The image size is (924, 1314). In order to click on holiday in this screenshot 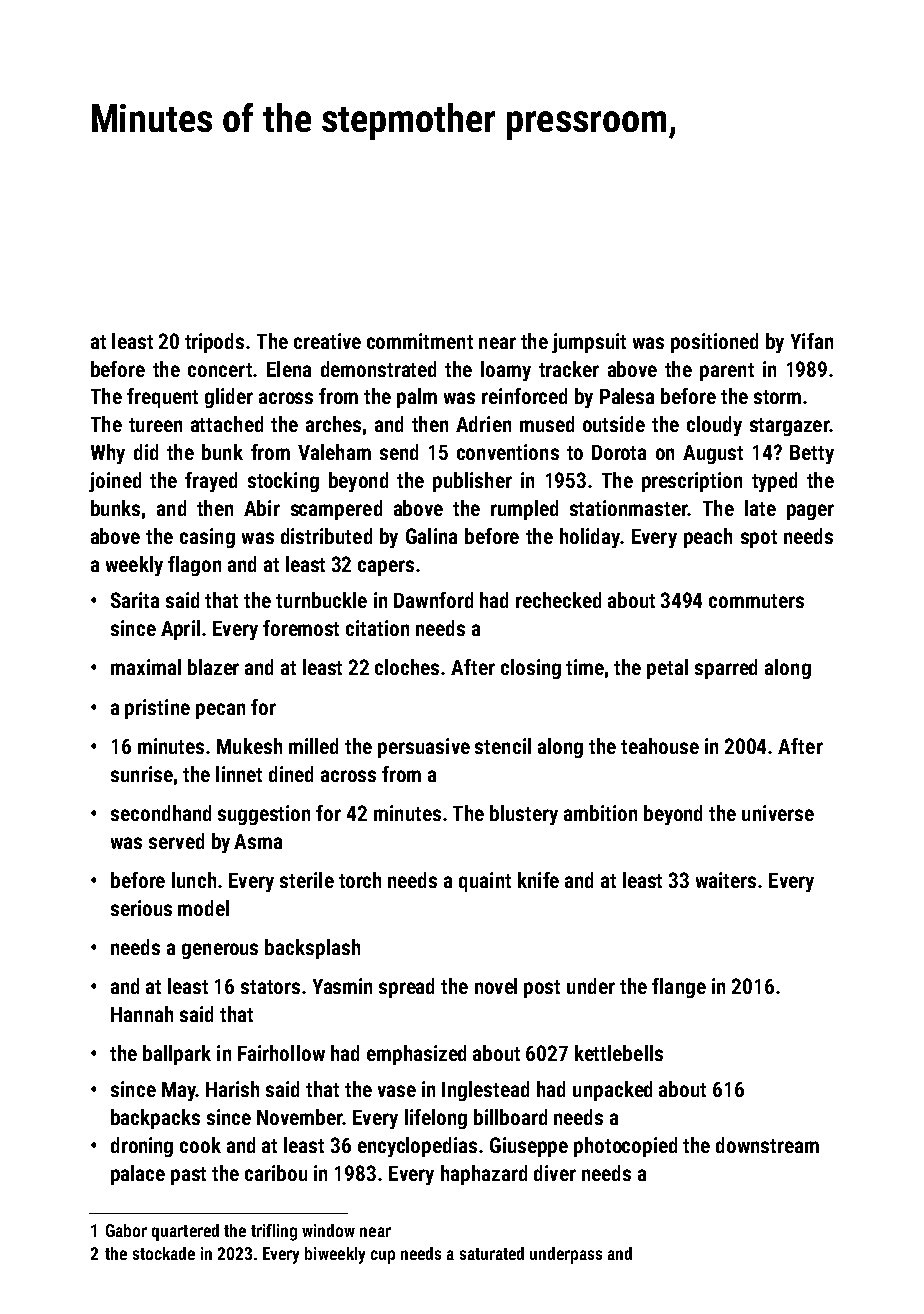, I will do `click(590, 538)`.
